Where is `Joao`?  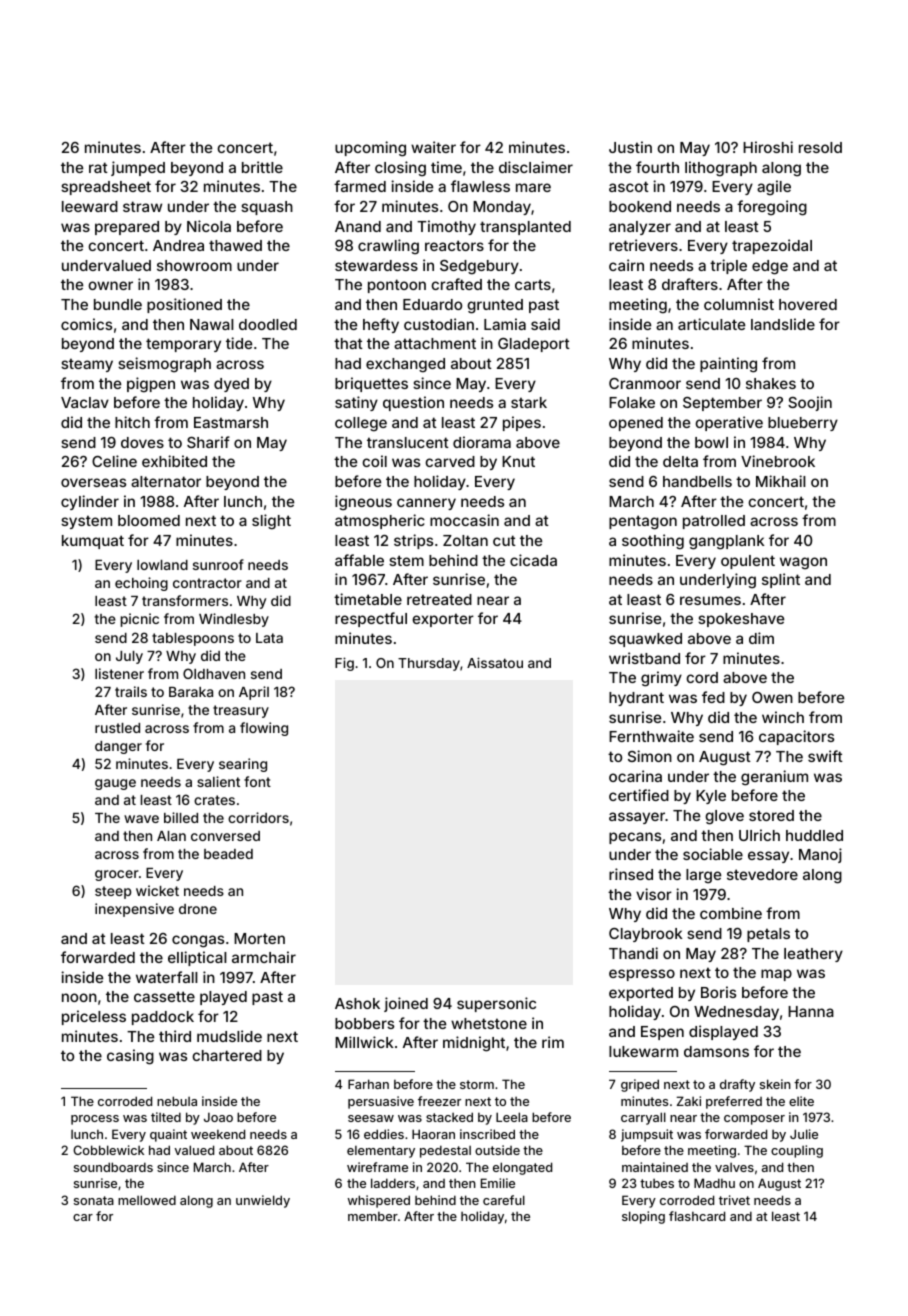
Joao is located at coordinates (218, 1117).
